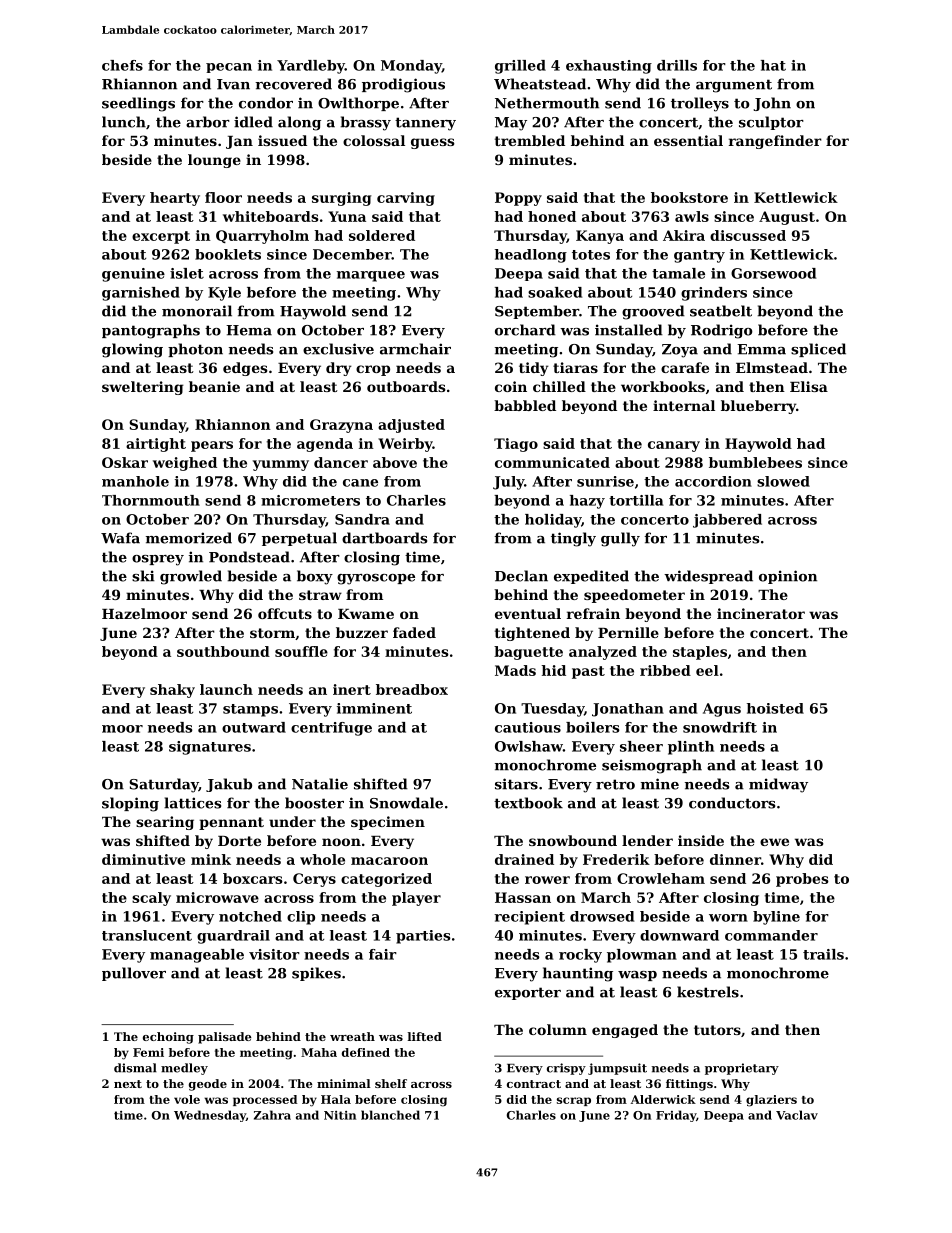 This image has width=952, height=1233. Describe the element at coordinates (775, 708) in the image. I see `hoisted` at that location.
